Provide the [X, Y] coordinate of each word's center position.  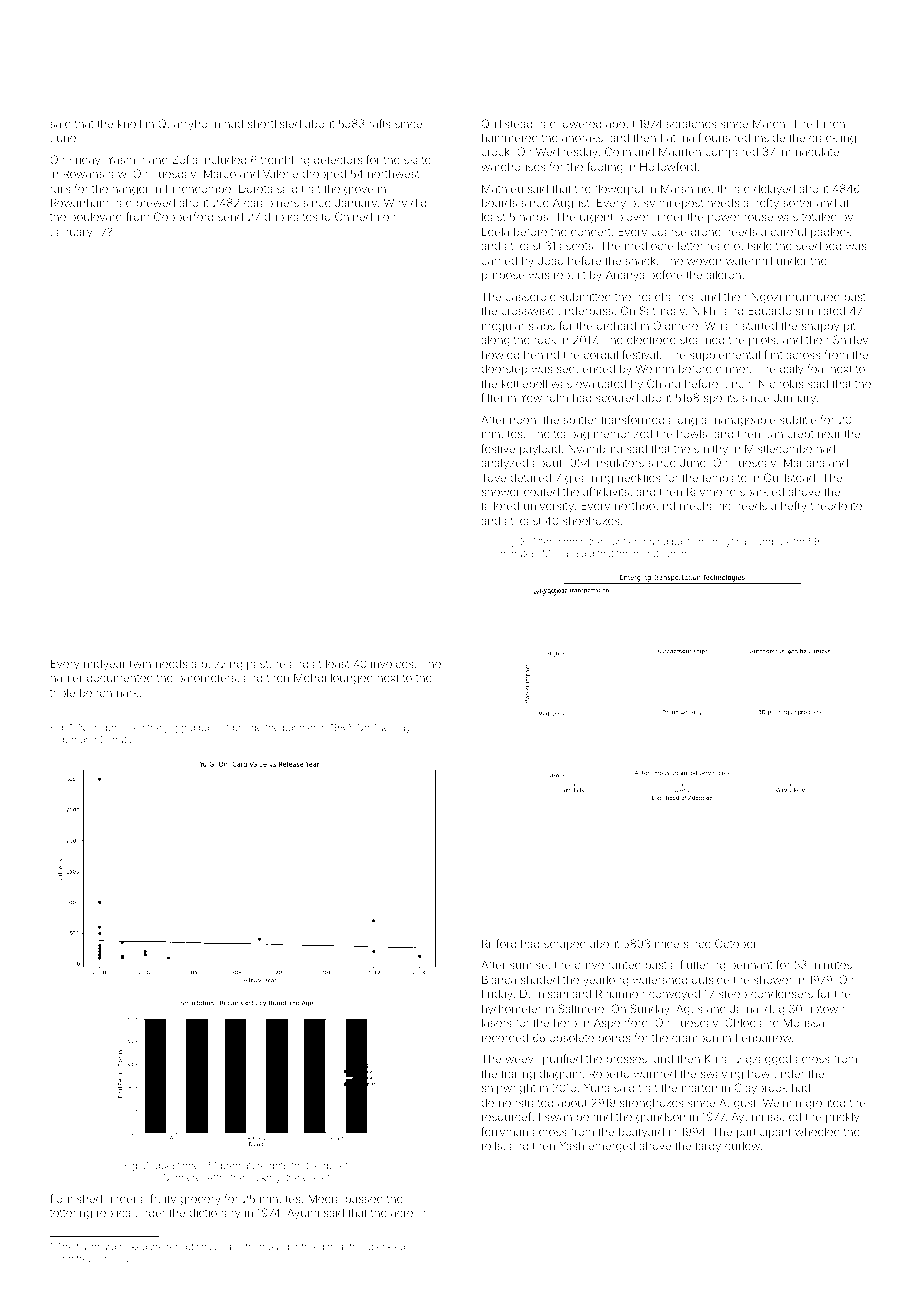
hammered [510, 137]
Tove [494, 477]
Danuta [116, 739]
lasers [497, 1022]
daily [791, 370]
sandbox [771, 541]
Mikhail [558, 553]
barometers [206, 678]
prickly [842, 1118]
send [230, 217]
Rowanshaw [94, 173]
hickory [264, 1178]
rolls [492, 1145]
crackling [832, 139]
